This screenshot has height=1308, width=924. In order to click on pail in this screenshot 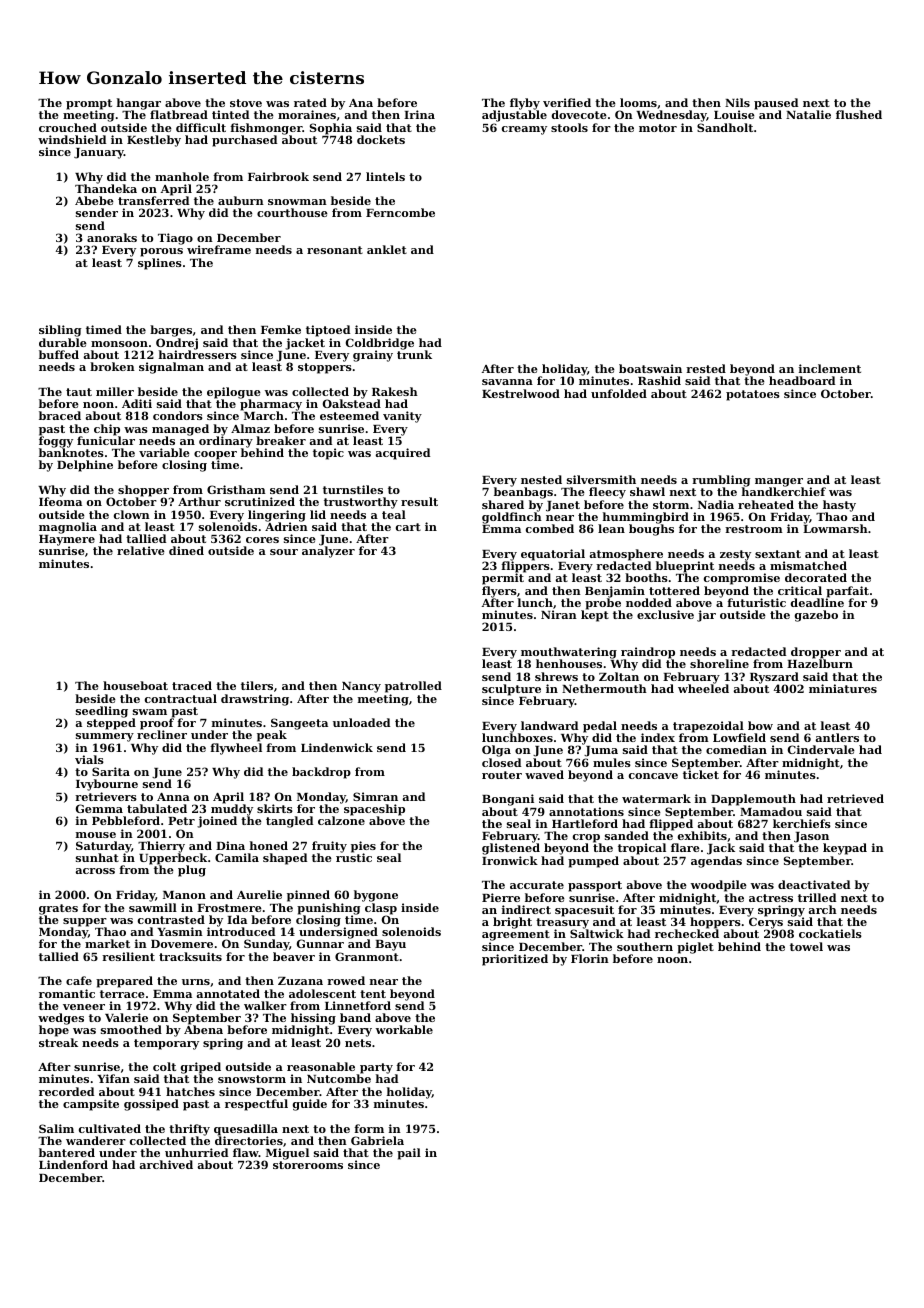, I will do `click(409, 1154)`.
